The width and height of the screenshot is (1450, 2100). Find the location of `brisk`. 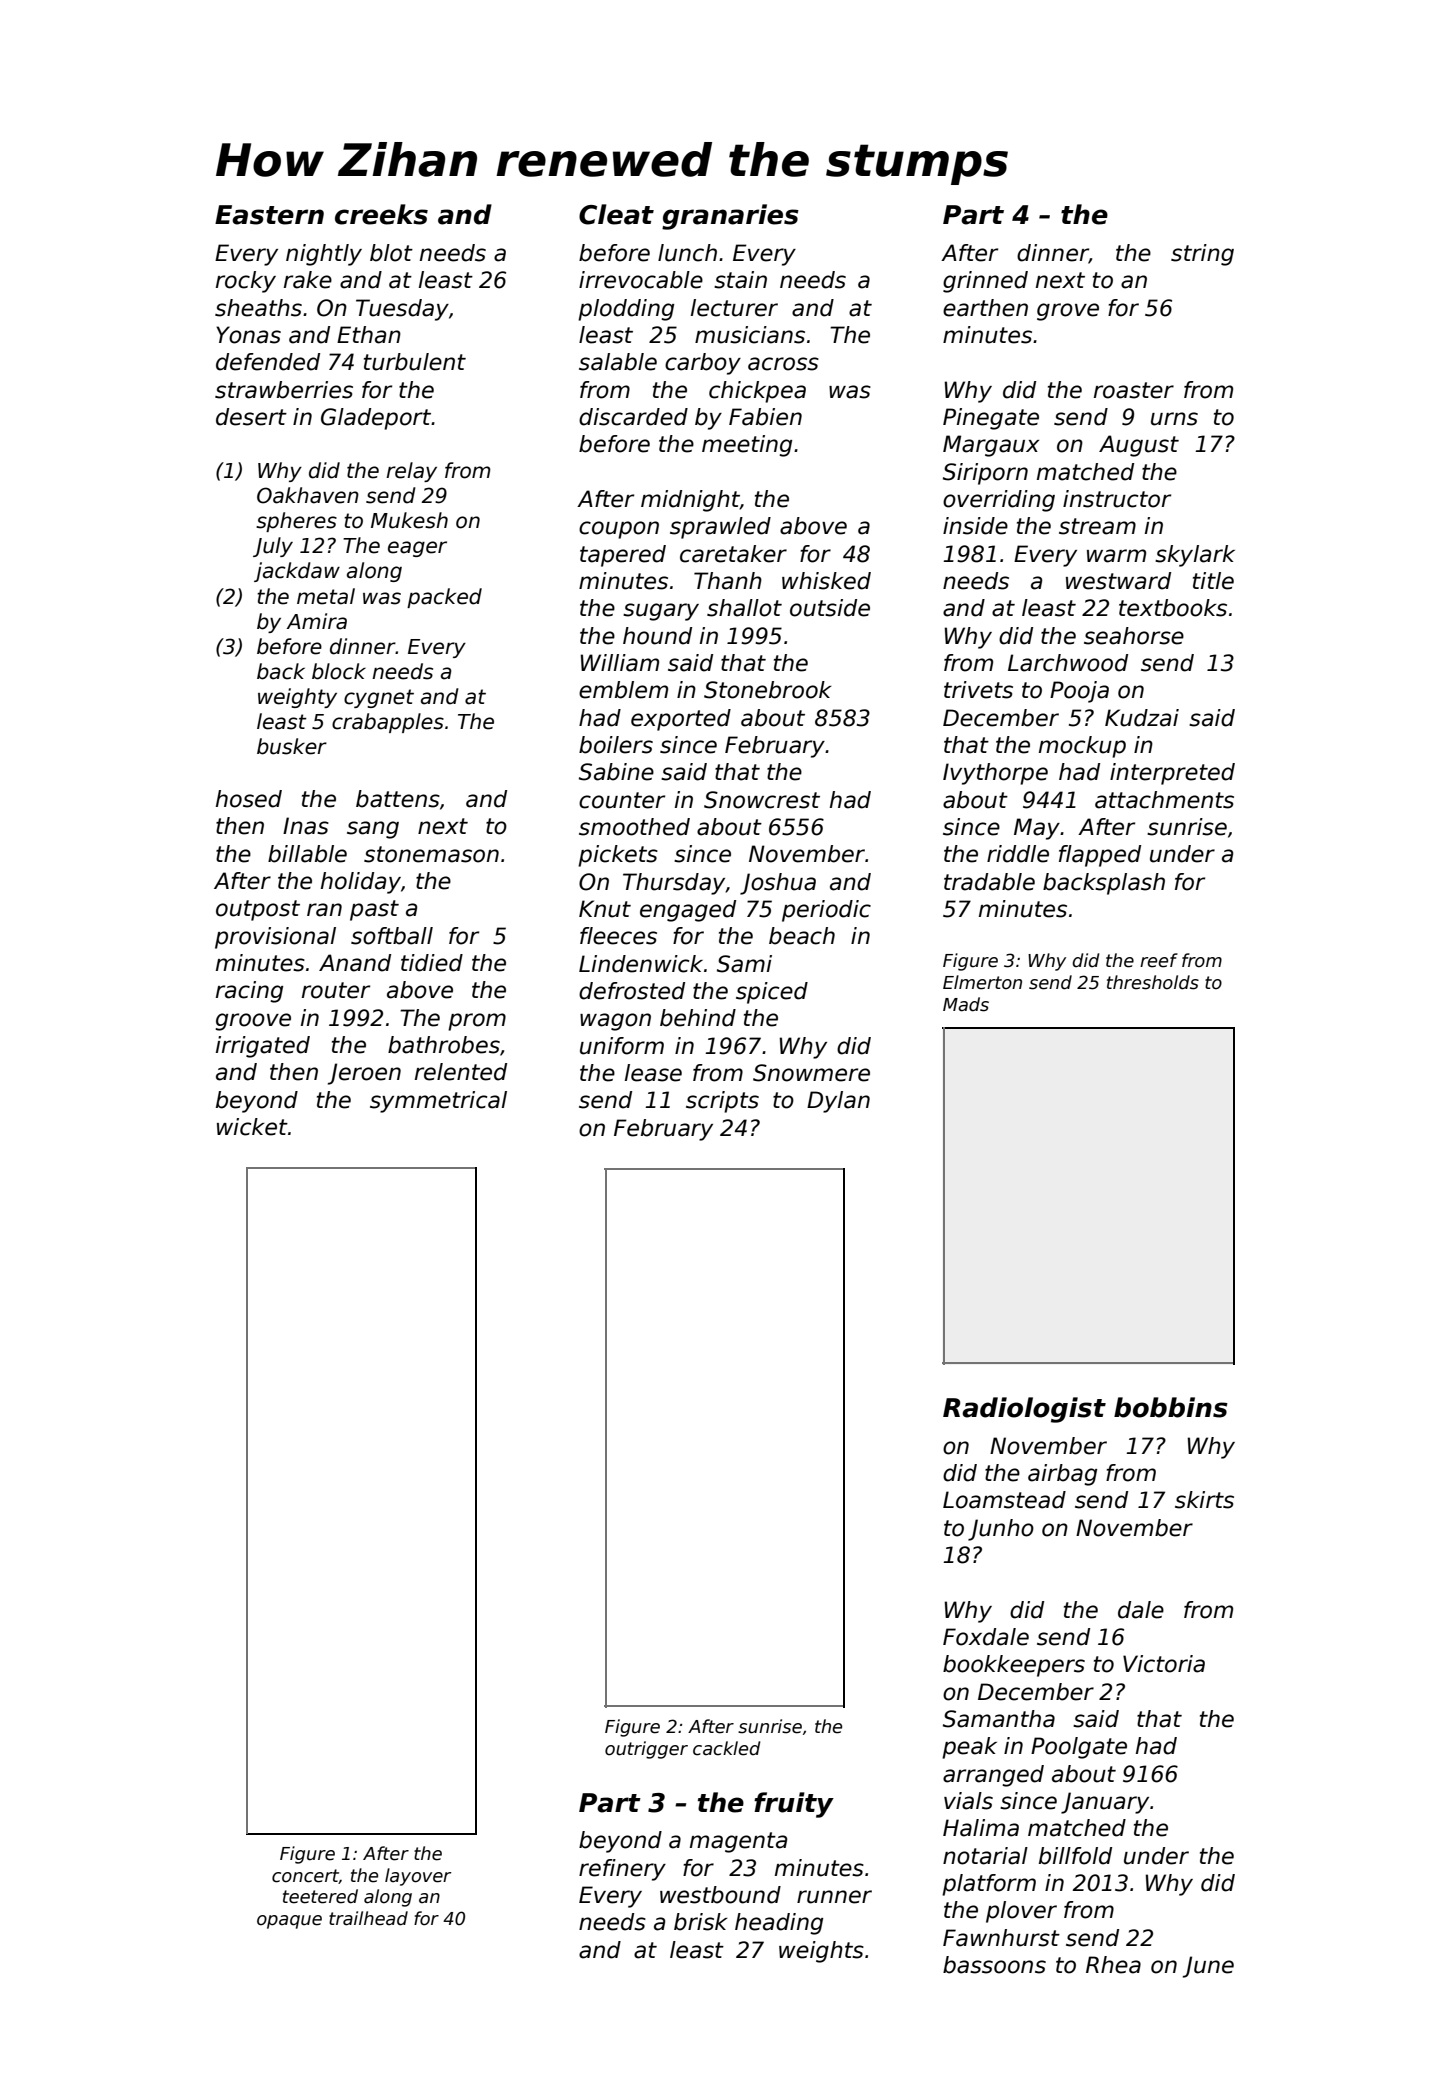

brisk is located at coordinates (701, 1922).
